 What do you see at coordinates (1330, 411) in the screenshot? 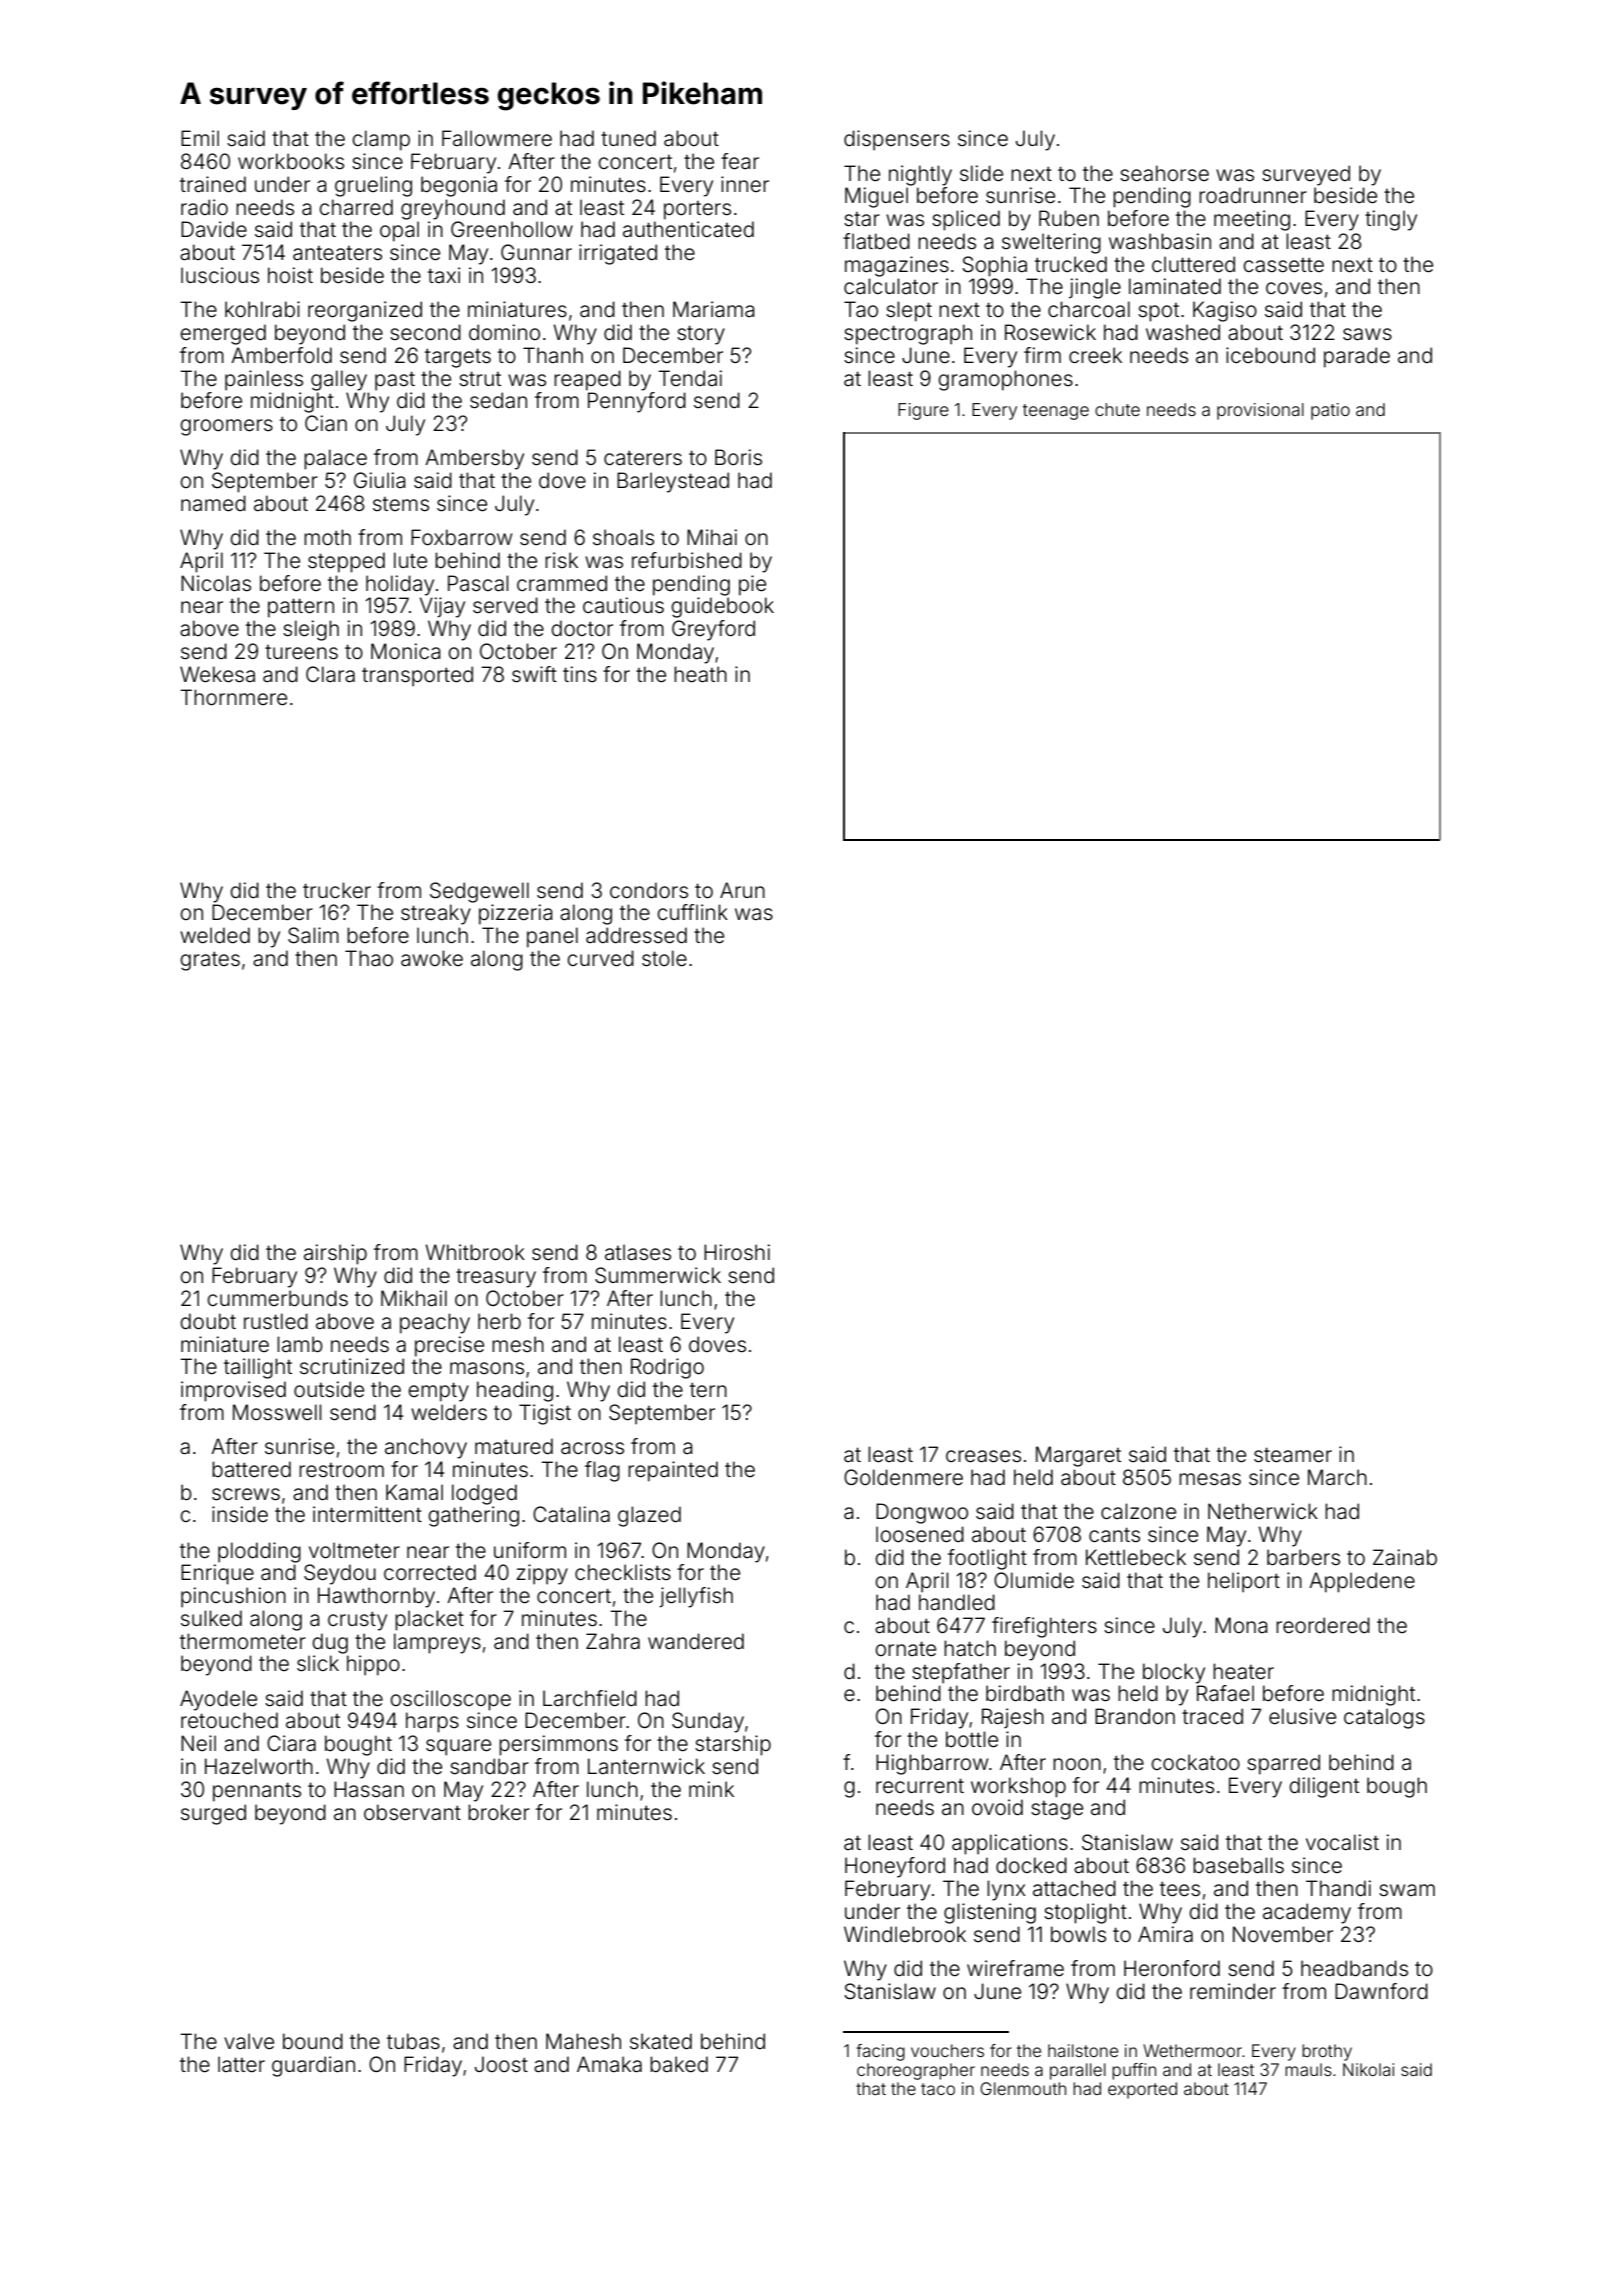
I see `patio` at bounding box center [1330, 411].
